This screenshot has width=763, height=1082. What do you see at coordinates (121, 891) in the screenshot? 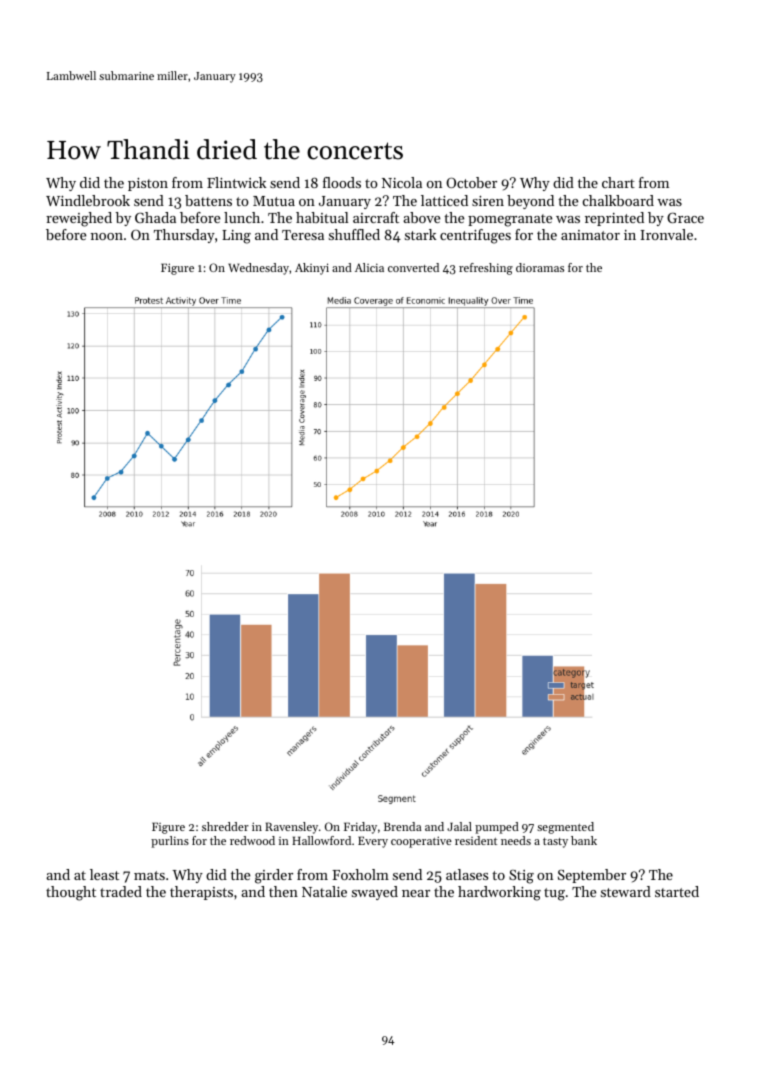
I see `traded` at bounding box center [121, 891].
